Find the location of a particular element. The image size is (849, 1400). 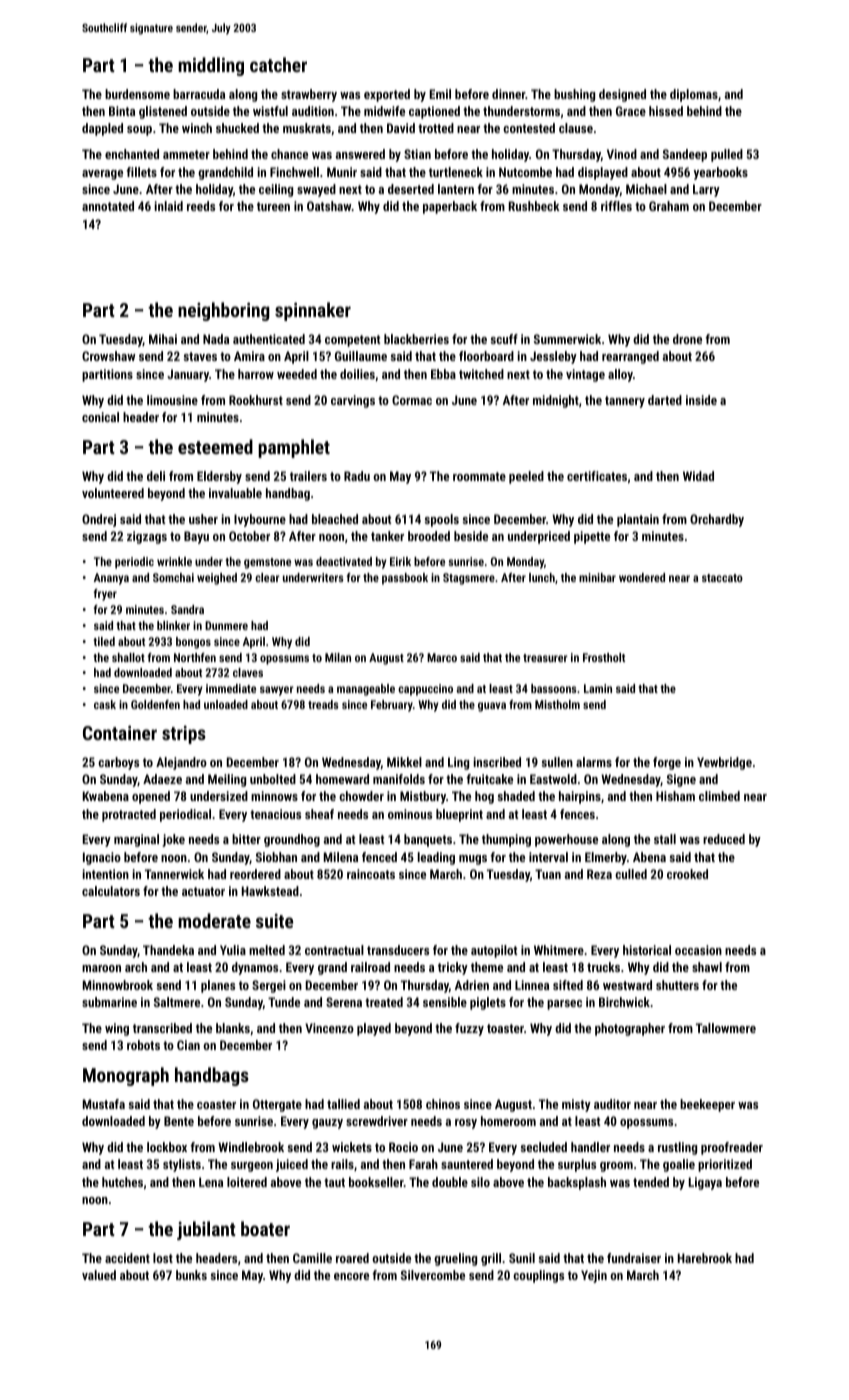

accident is located at coordinates (127, 1258).
